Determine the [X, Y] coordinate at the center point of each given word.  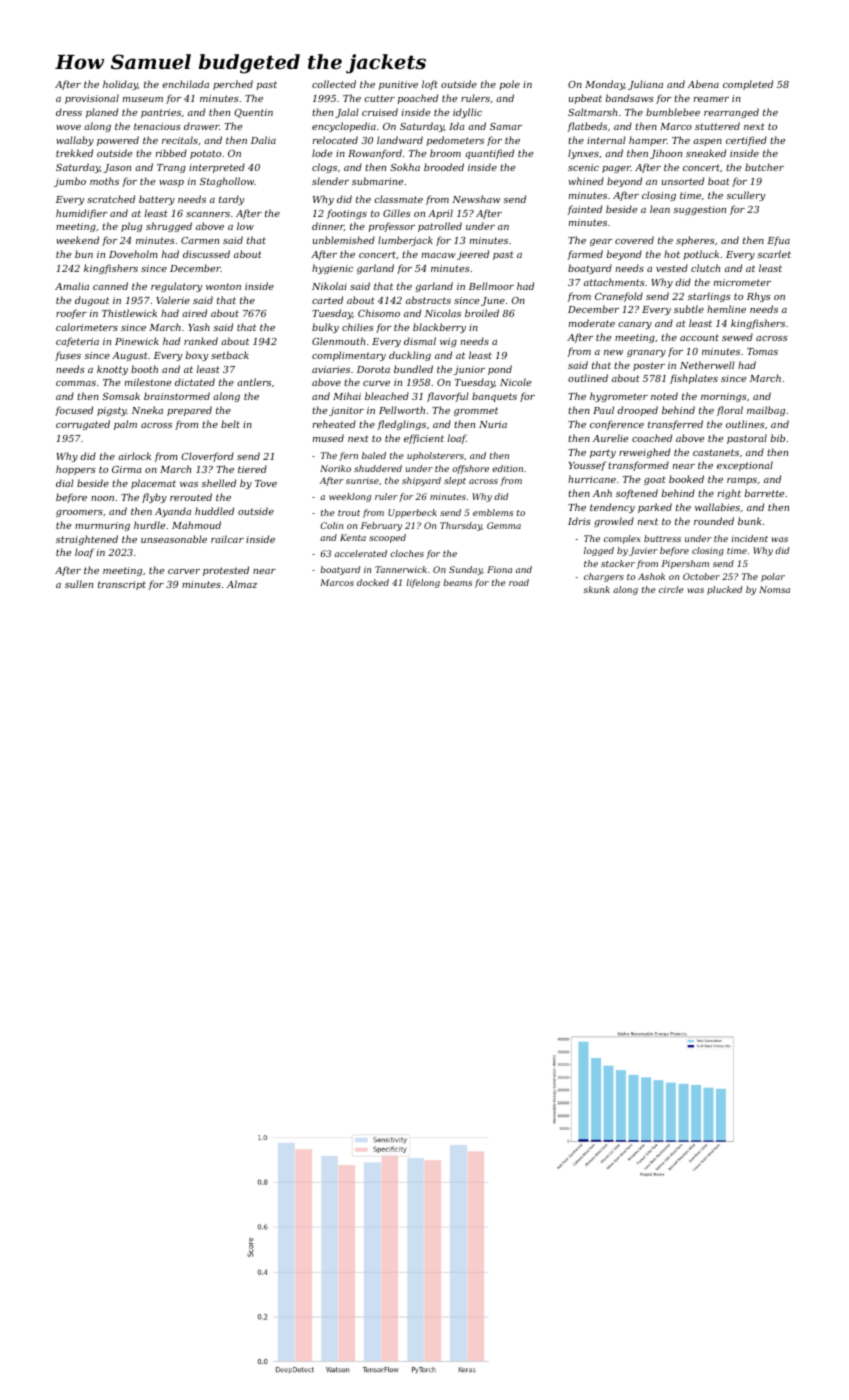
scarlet [774, 254]
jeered [473, 255]
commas [76, 383]
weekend [77, 240]
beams [457, 582]
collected [334, 84]
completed [748, 85]
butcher [764, 167]
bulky [325, 328]
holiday [120, 85]
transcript [122, 585]
